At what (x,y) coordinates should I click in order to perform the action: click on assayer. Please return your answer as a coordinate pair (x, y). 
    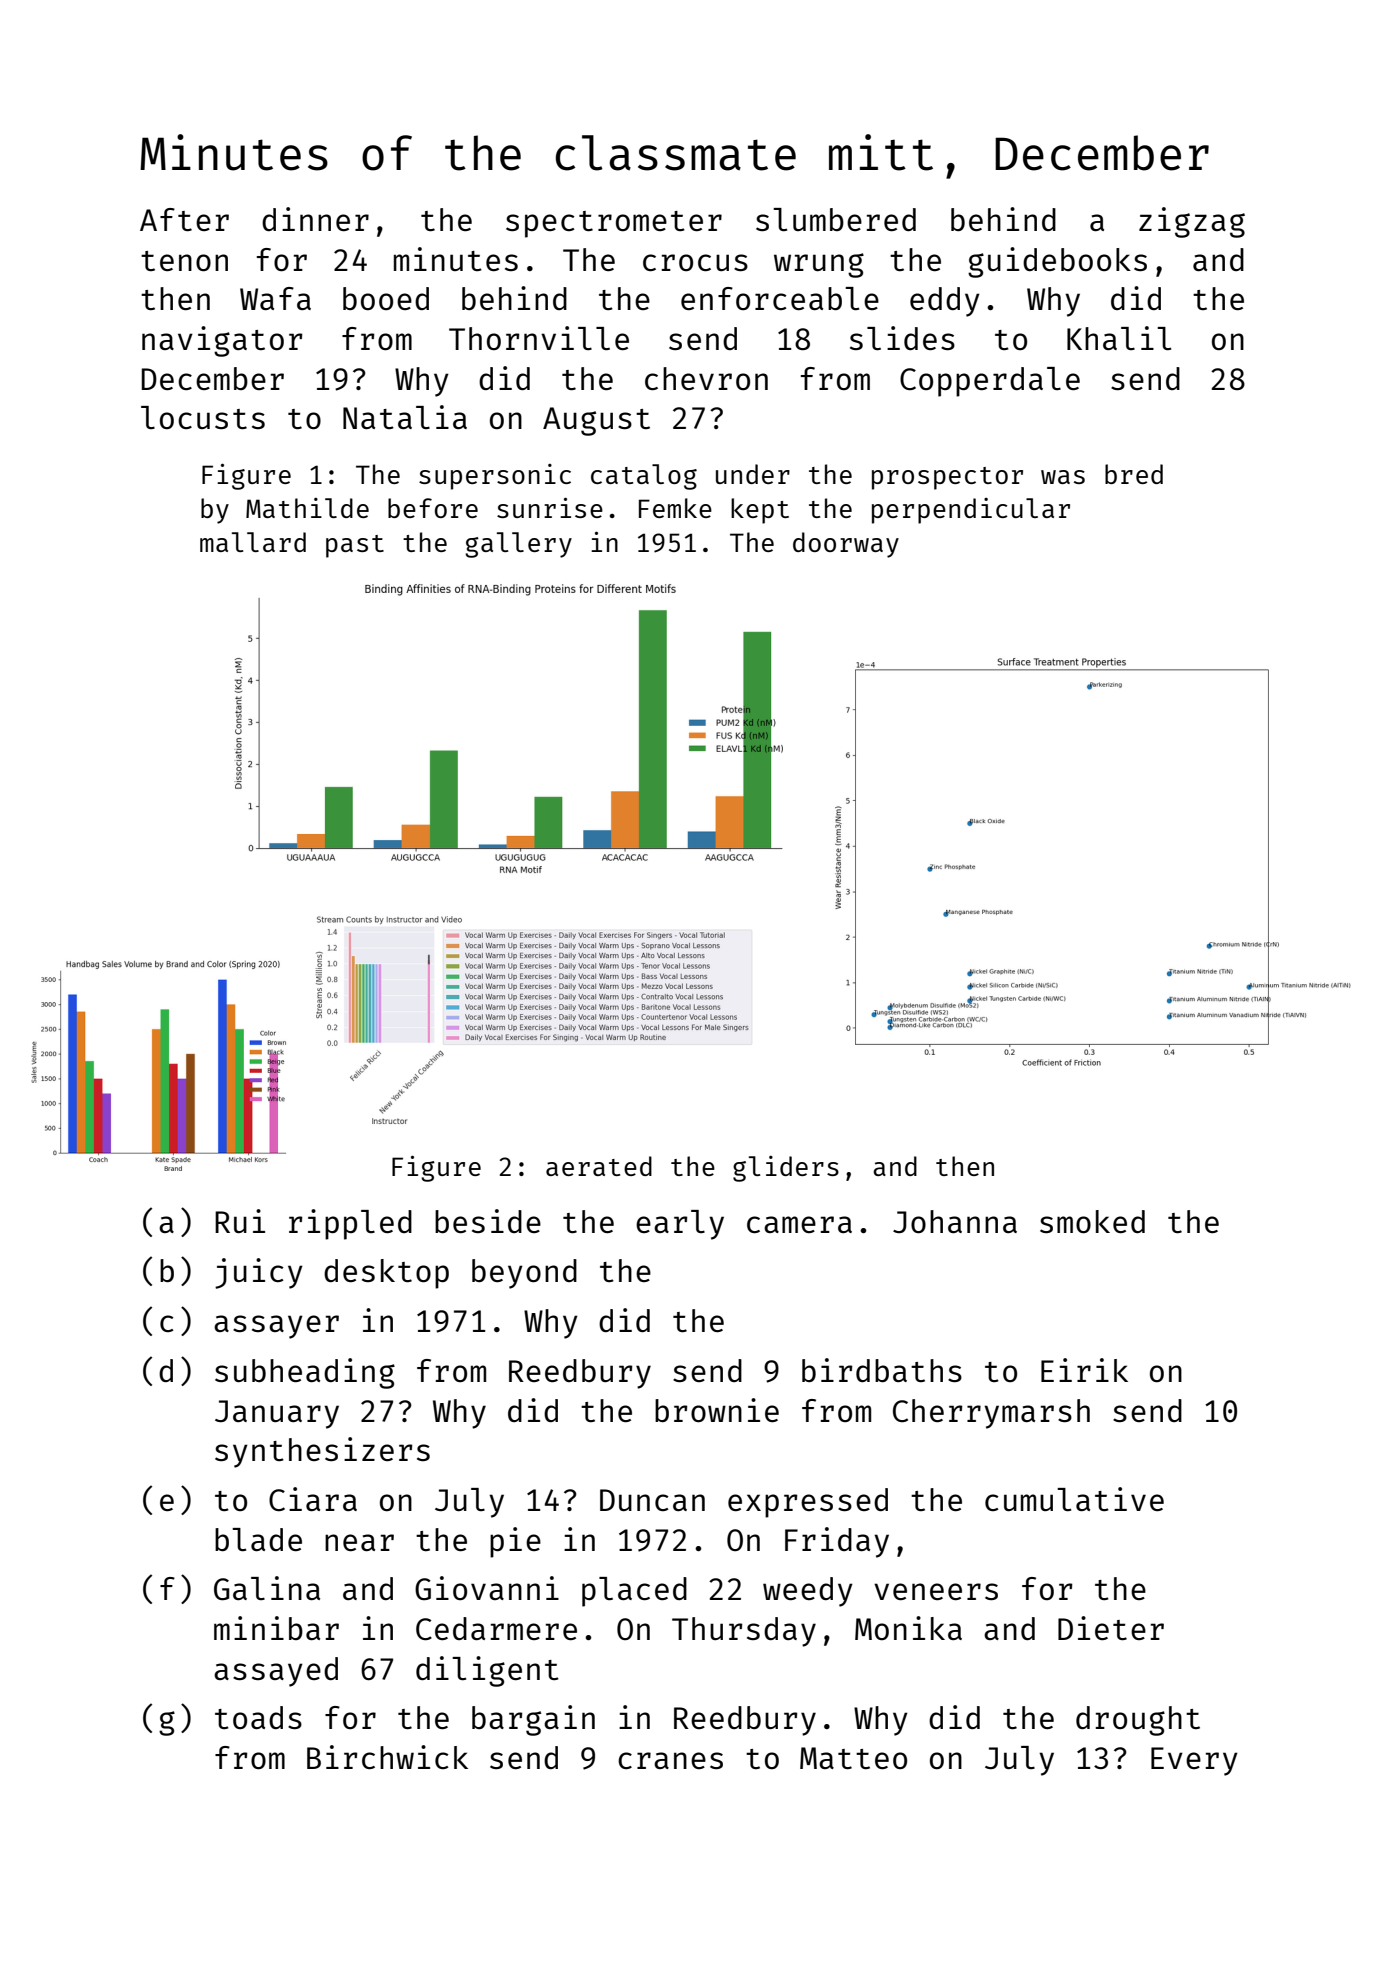
    Looking at the image, I should click on (276, 1327).
